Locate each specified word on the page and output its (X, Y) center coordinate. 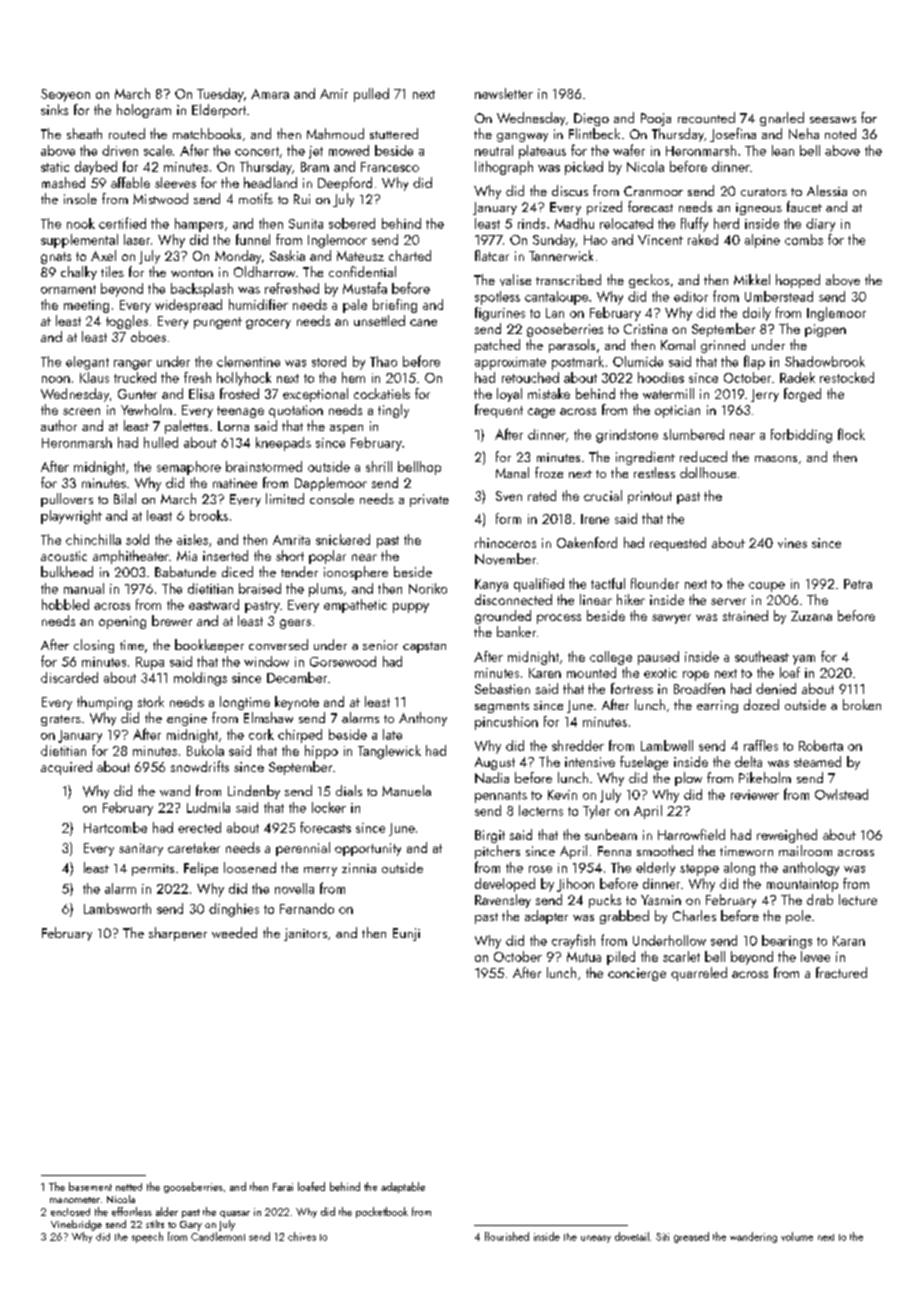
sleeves (175, 182)
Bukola (205, 750)
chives (302, 1236)
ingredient (645, 458)
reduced (703, 456)
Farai (283, 1187)
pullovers (67, 500)
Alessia (827, 190)
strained (745, 615)
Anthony (423, 719)
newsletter (504, 93)
